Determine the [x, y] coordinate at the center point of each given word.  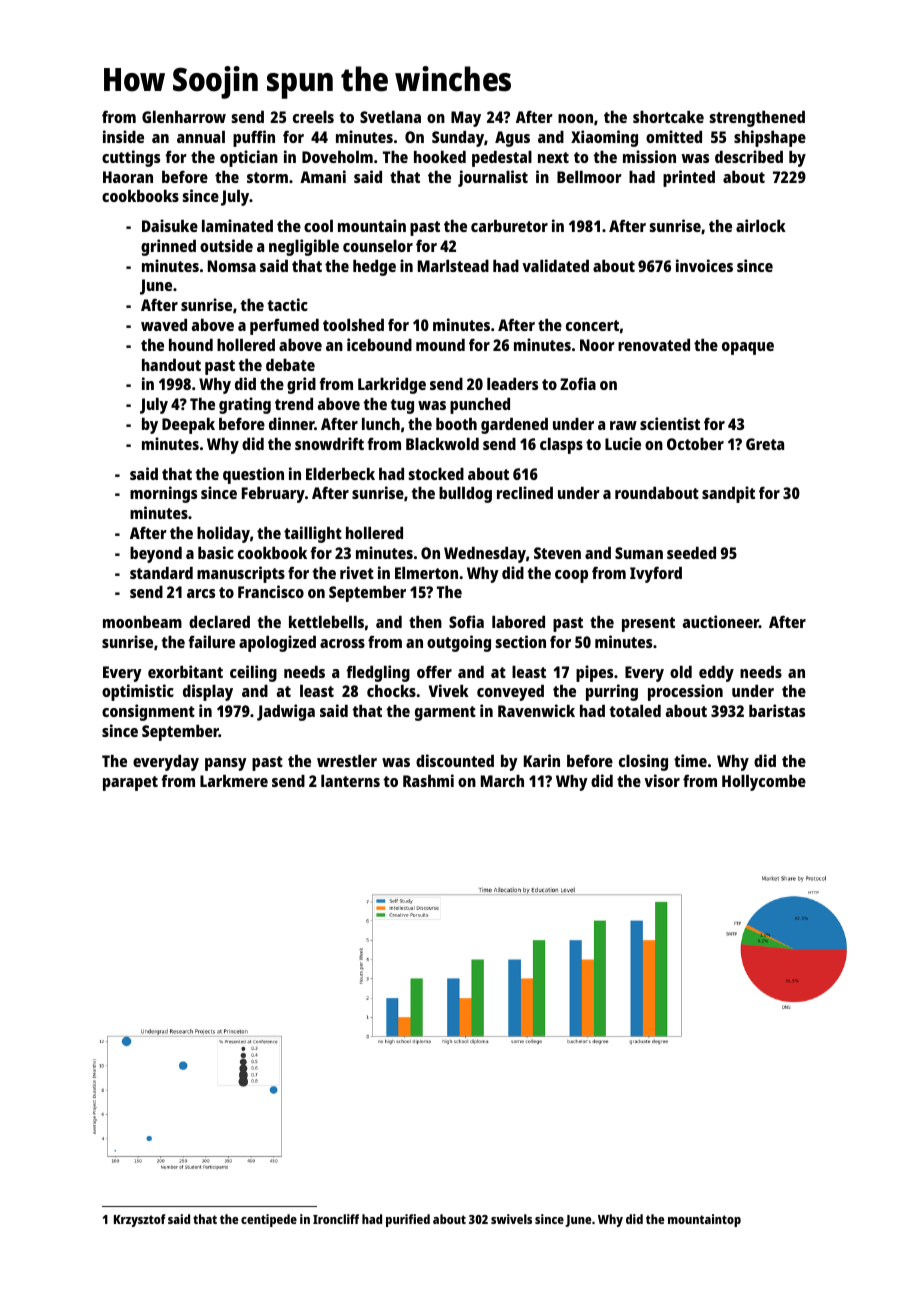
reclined [525, 492]
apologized [277, 643]
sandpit [728, 494]
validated [555, 265]
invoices [704, 265]
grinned [168, 247]
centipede [269, 1220]
